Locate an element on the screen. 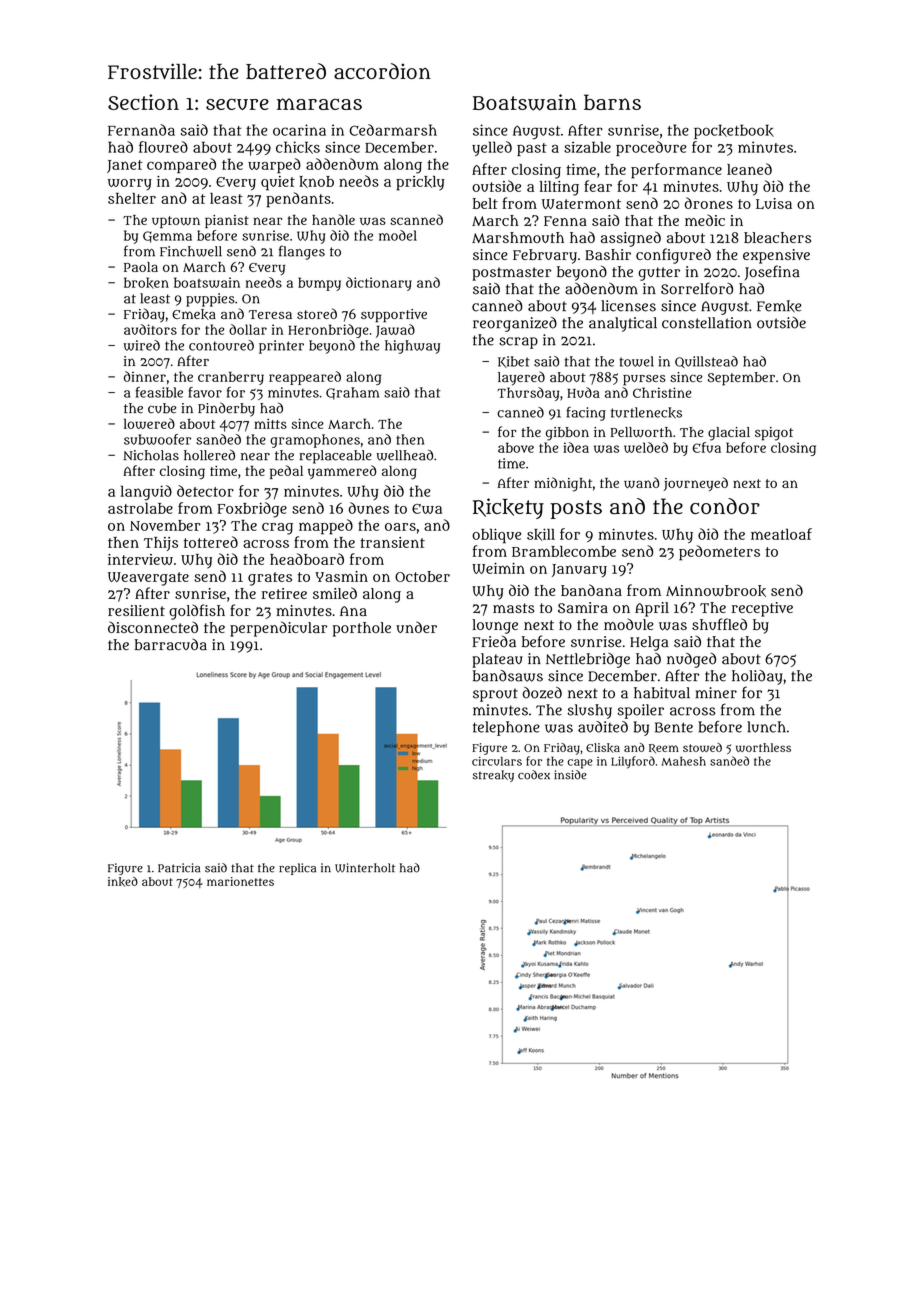 This screenshot has width=924, height=1308. auditors is located at coordinates (150, 329).
